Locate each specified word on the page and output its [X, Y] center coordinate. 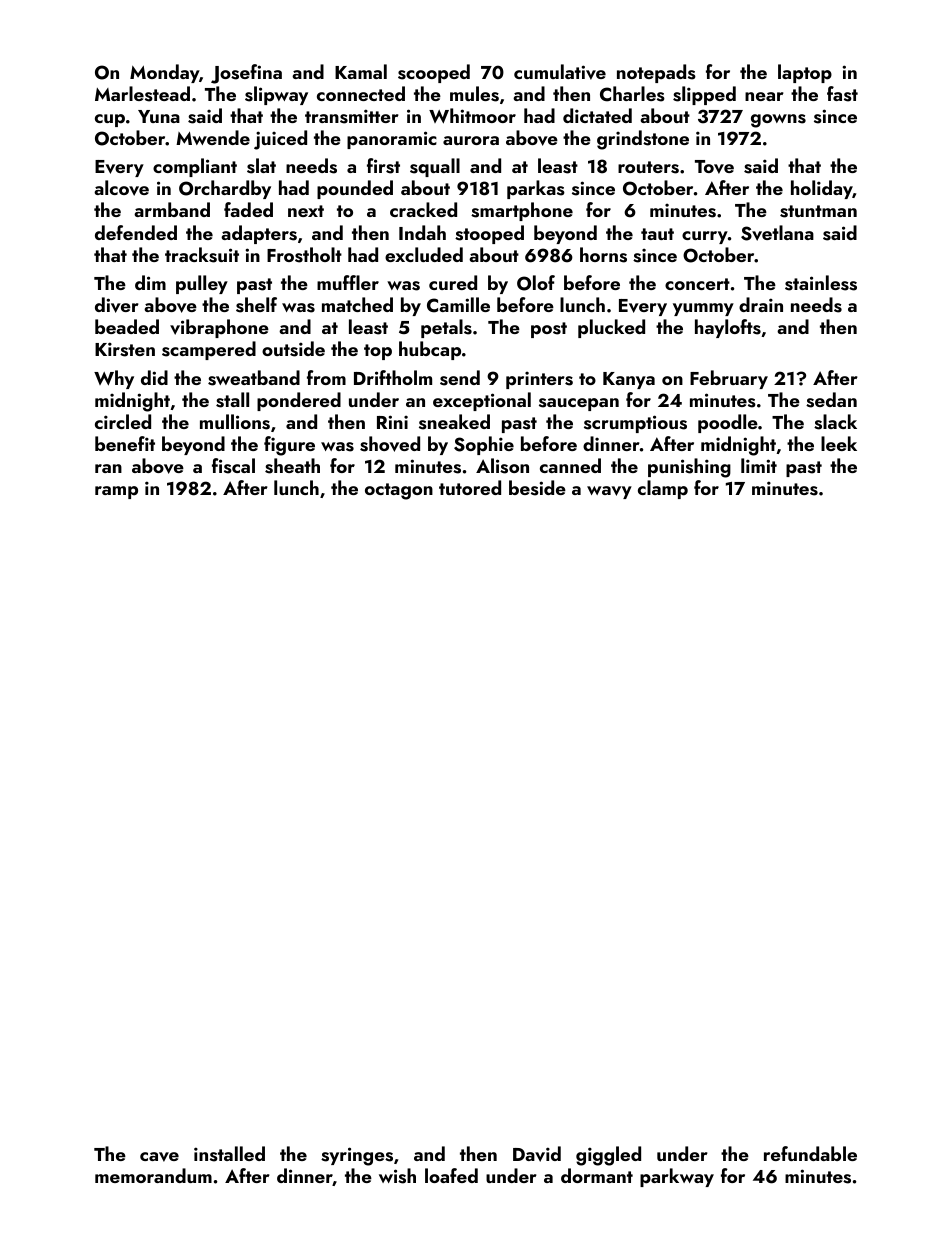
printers [539, 380]
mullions [235, 422]
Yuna [159, 116]
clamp [663, 489]
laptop [805, 73]
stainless [821, 283]
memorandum [153, 1175]
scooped [434, 73]
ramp [116, 492]
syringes [357, 1156]
